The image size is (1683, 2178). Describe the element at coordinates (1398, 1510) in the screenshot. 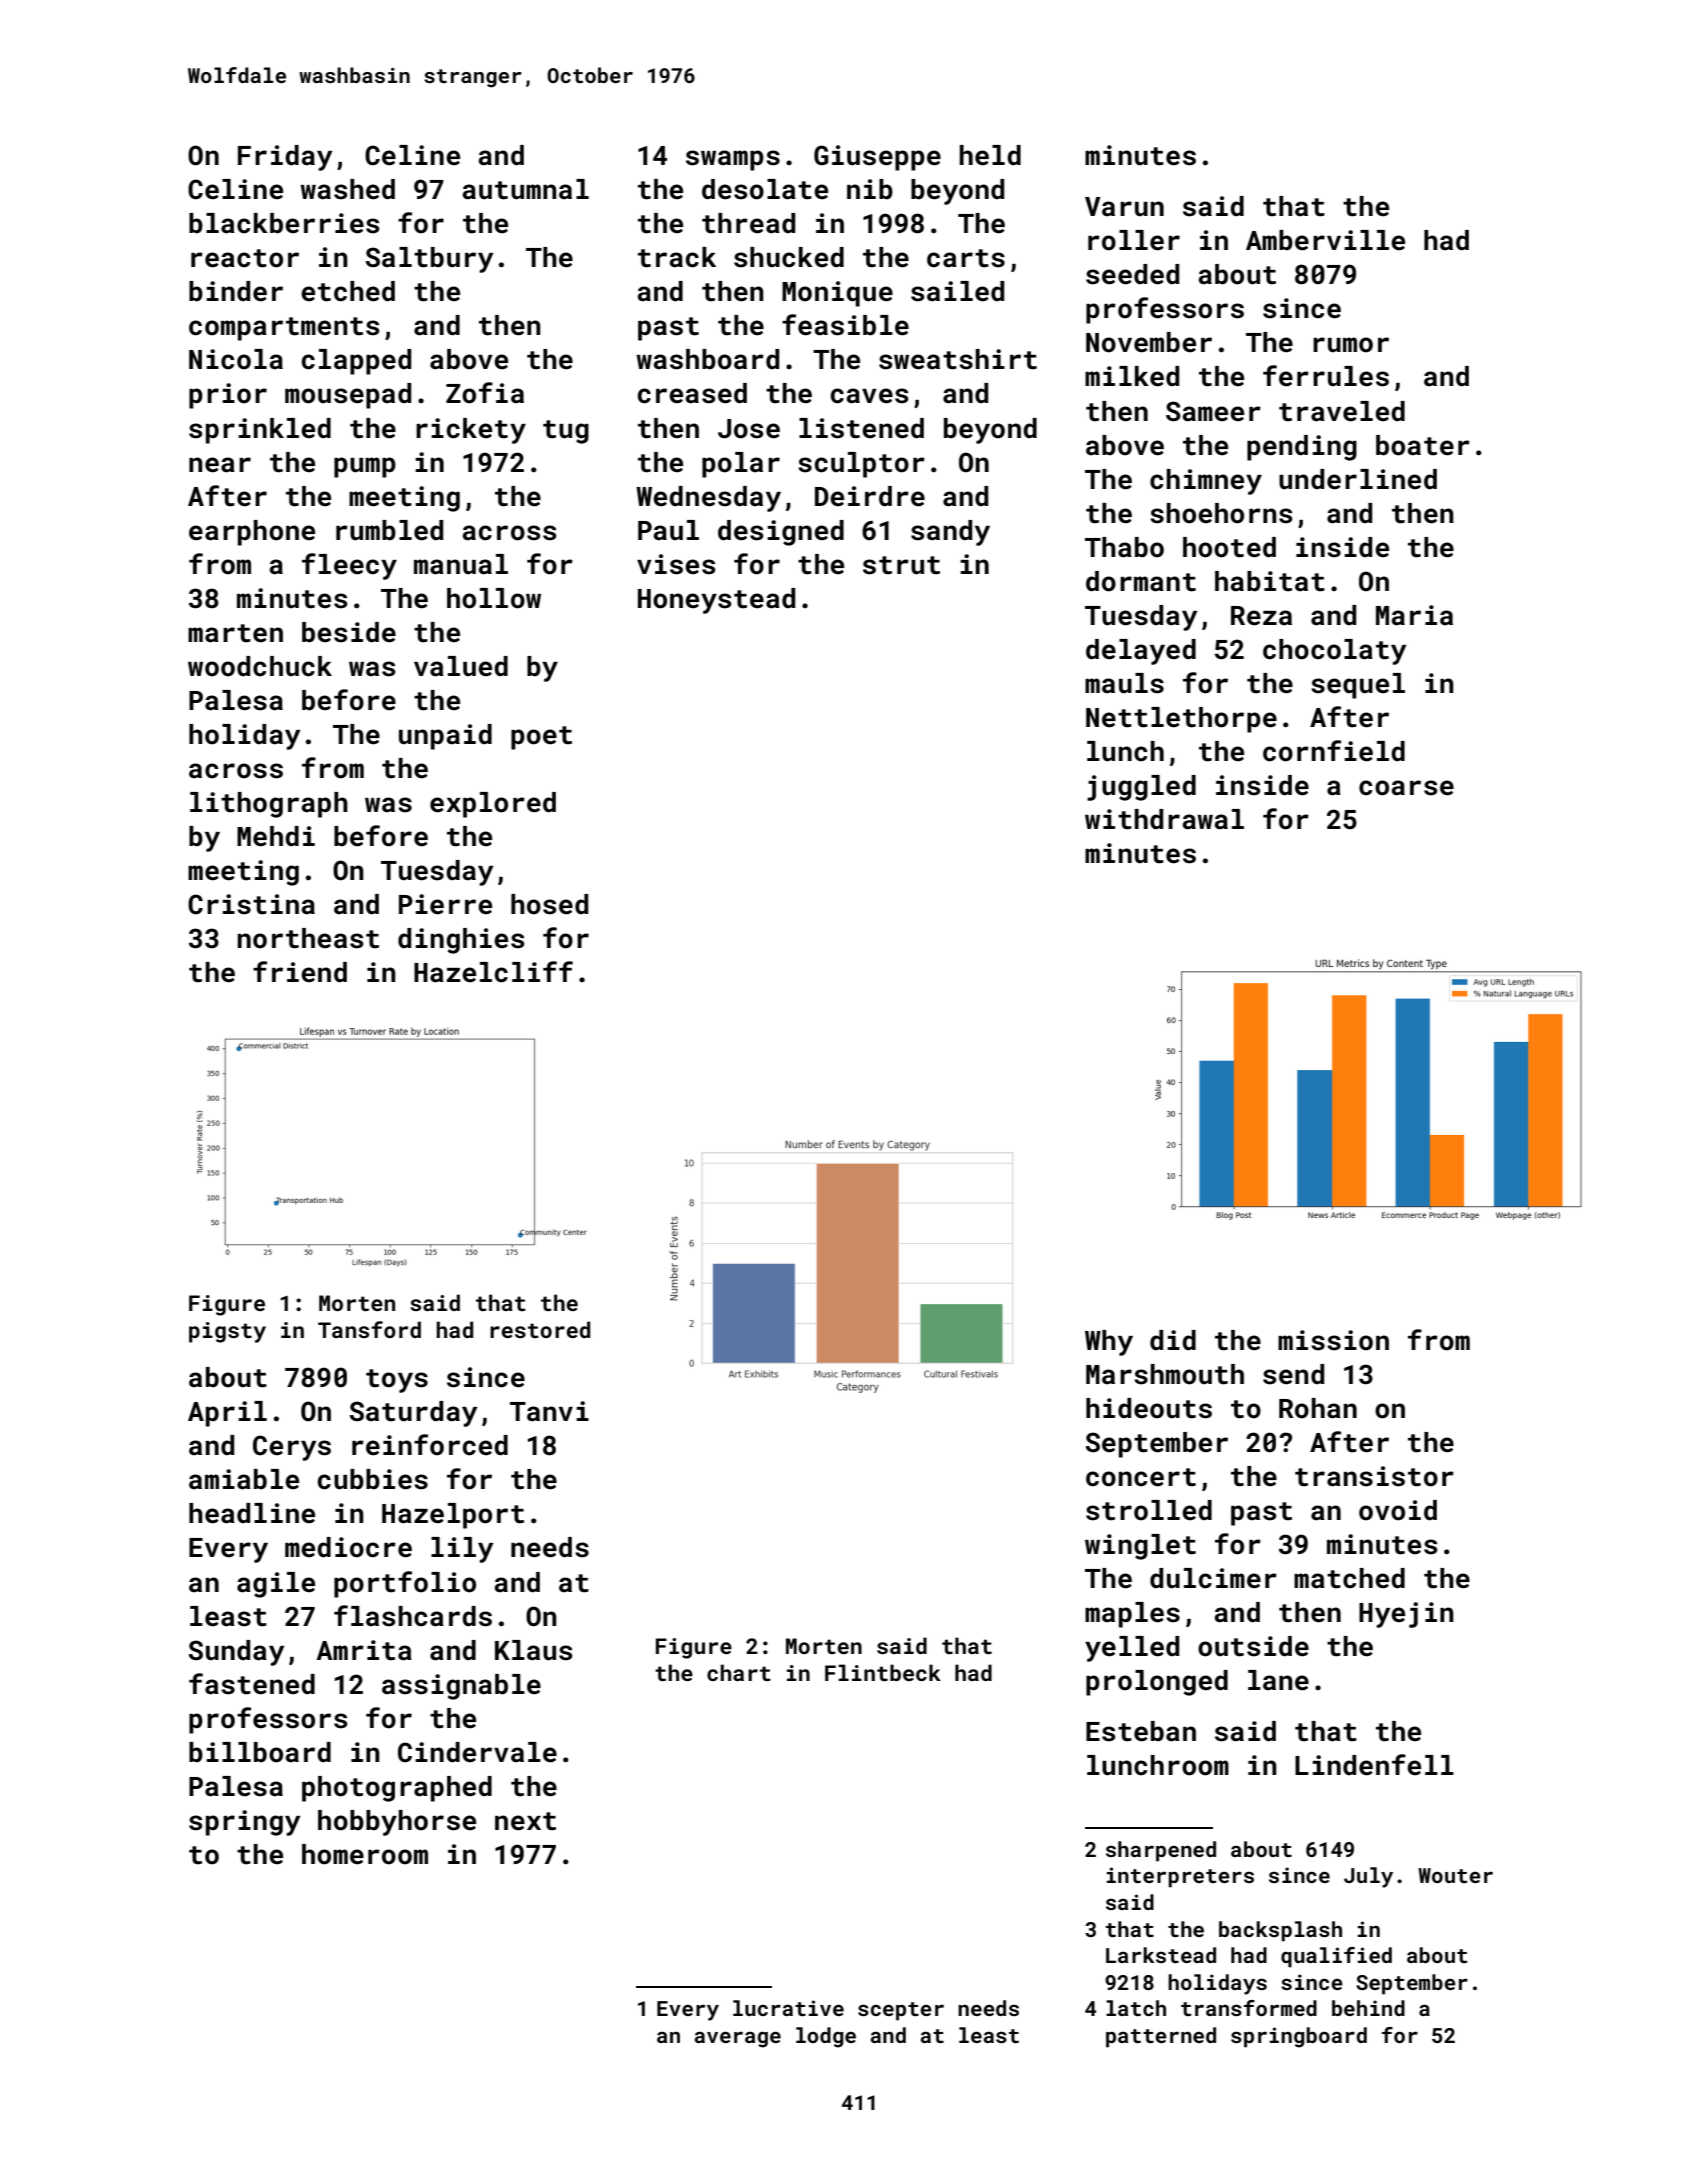

I see `ovoid` at that location.
